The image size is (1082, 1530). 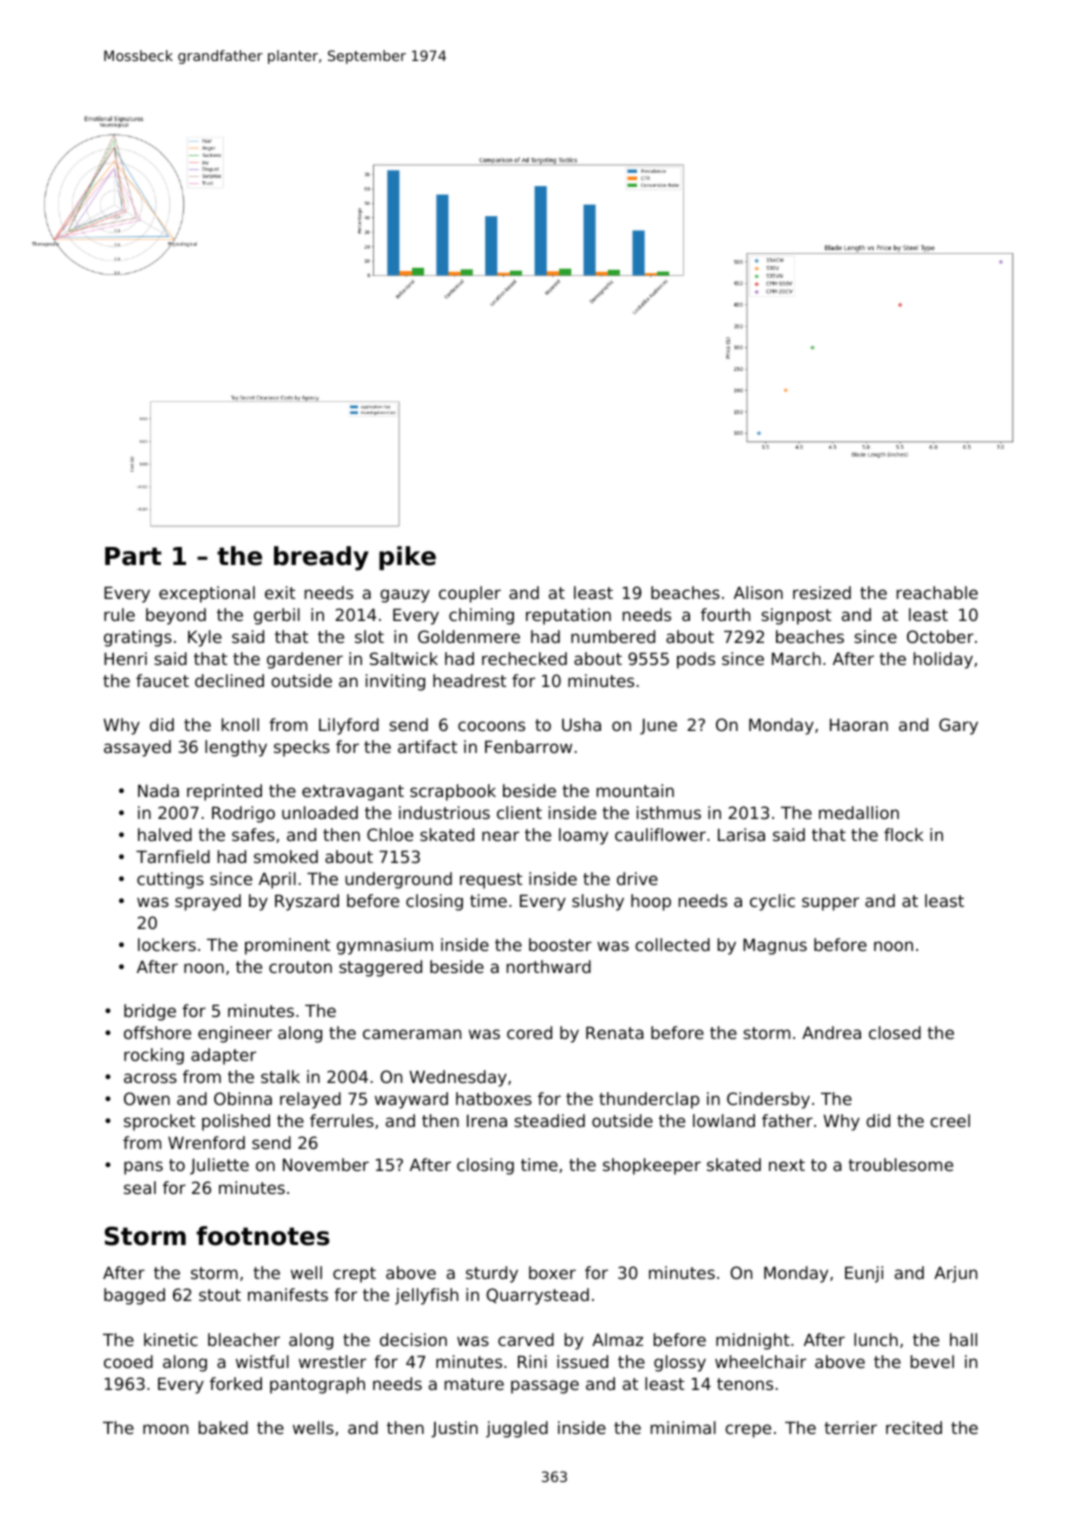 I want to click on closed, so click(x=895, y=1032).
